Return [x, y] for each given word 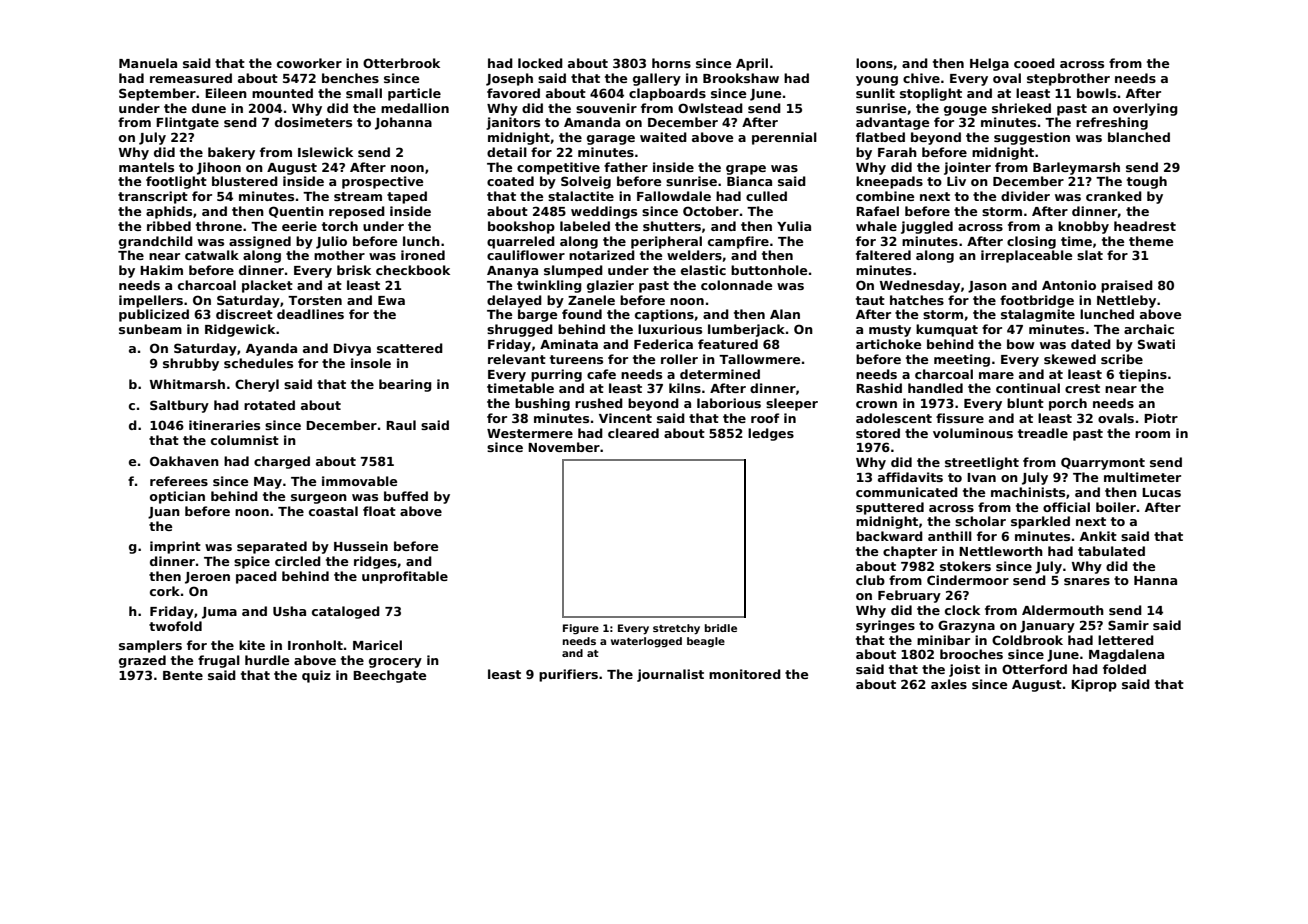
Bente [183, 675]
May [268, 483]
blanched [1139, 137]
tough [1147, 182]
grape [746, 170]
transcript [153, 197]
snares [1087, 581]
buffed [406, 496]
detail [507, 152]
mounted [282, 93]
